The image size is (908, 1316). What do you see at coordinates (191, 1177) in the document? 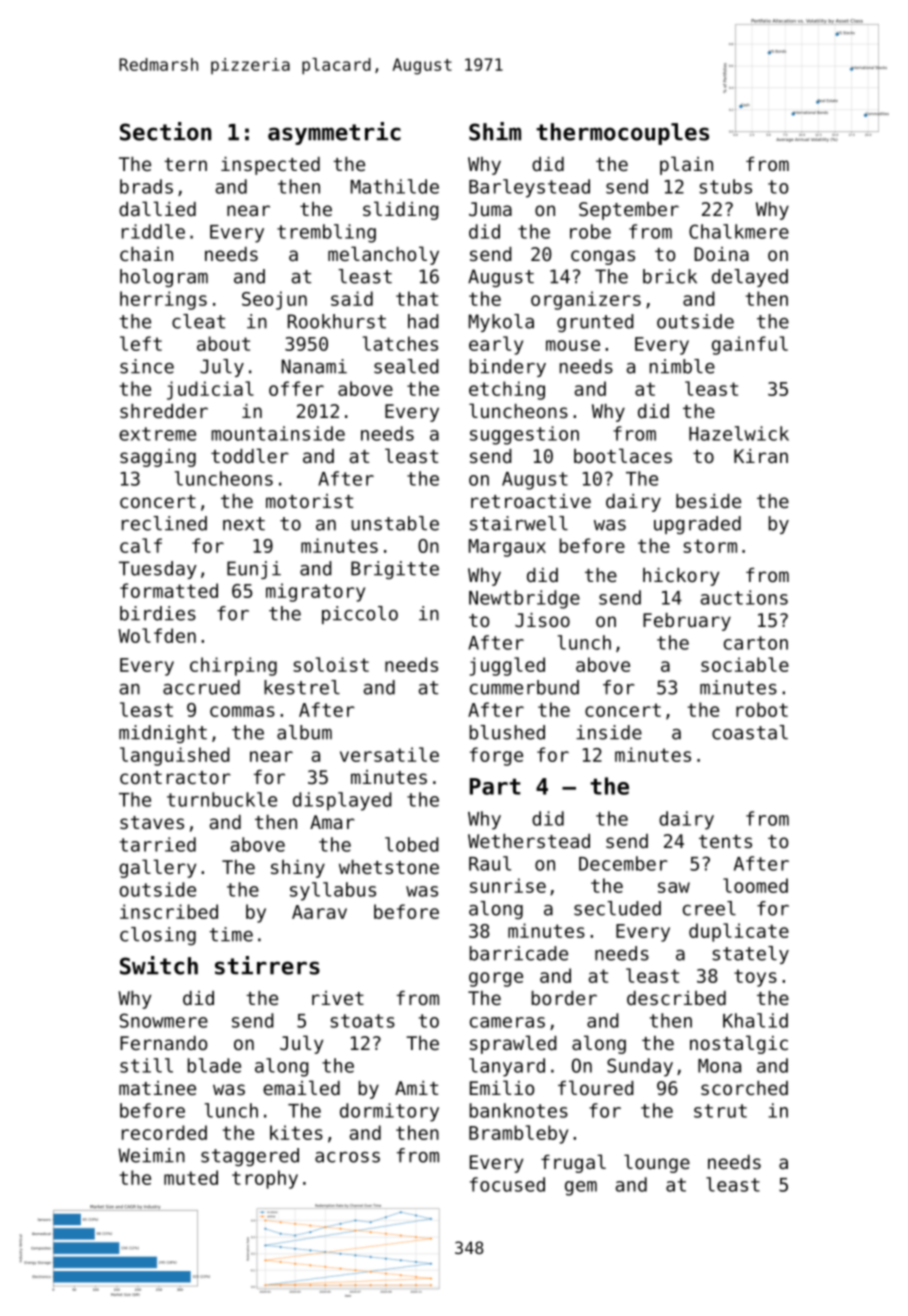
I see `muted` at bounding box center [191, 1177].
